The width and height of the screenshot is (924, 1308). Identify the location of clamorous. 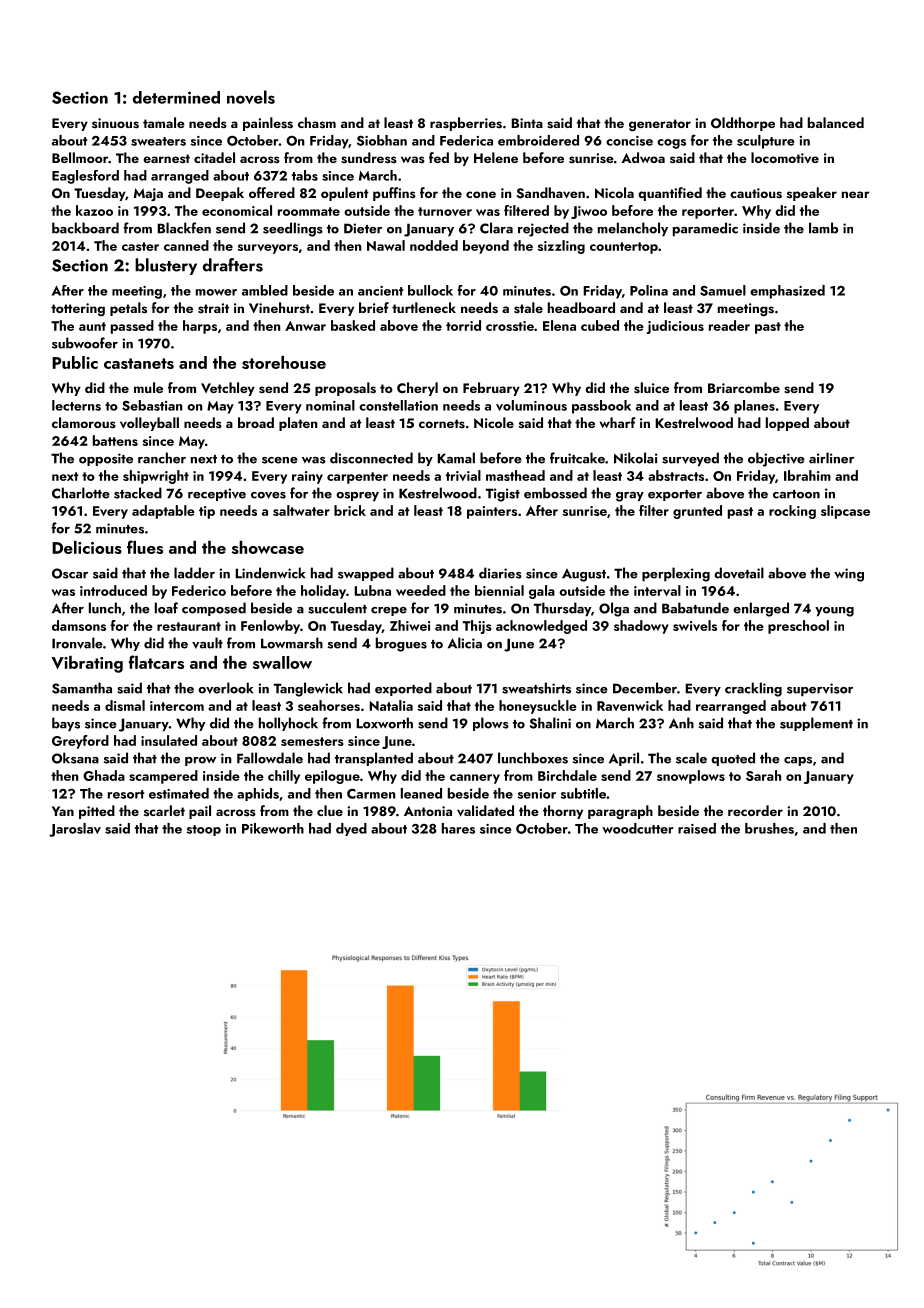
(84, 422).
